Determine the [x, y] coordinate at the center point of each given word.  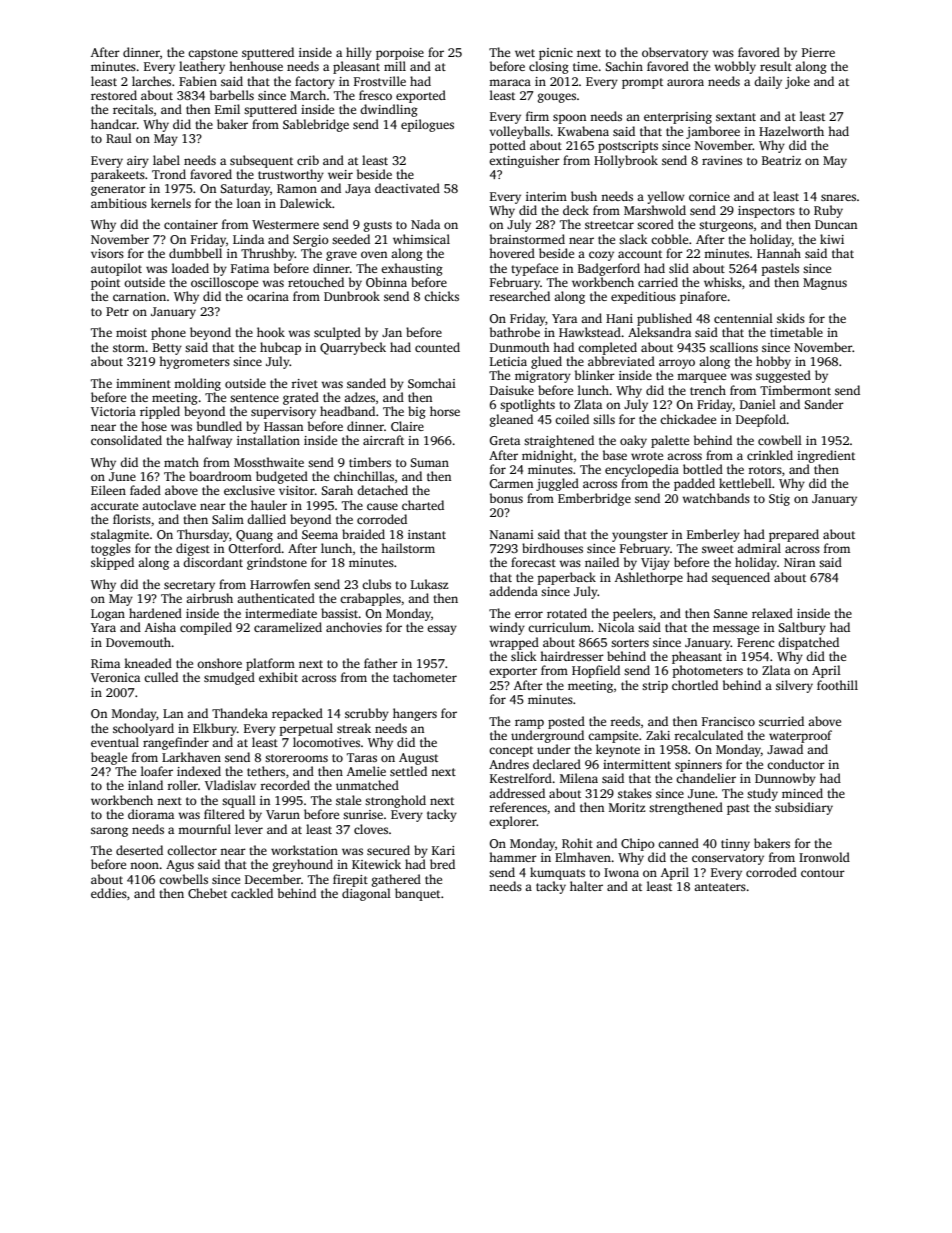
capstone [213, 54]
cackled [252, 893]
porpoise [400, 54]
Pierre [818, 52]
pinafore [703, 297]
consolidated [126, 440]
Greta [505, 440]
